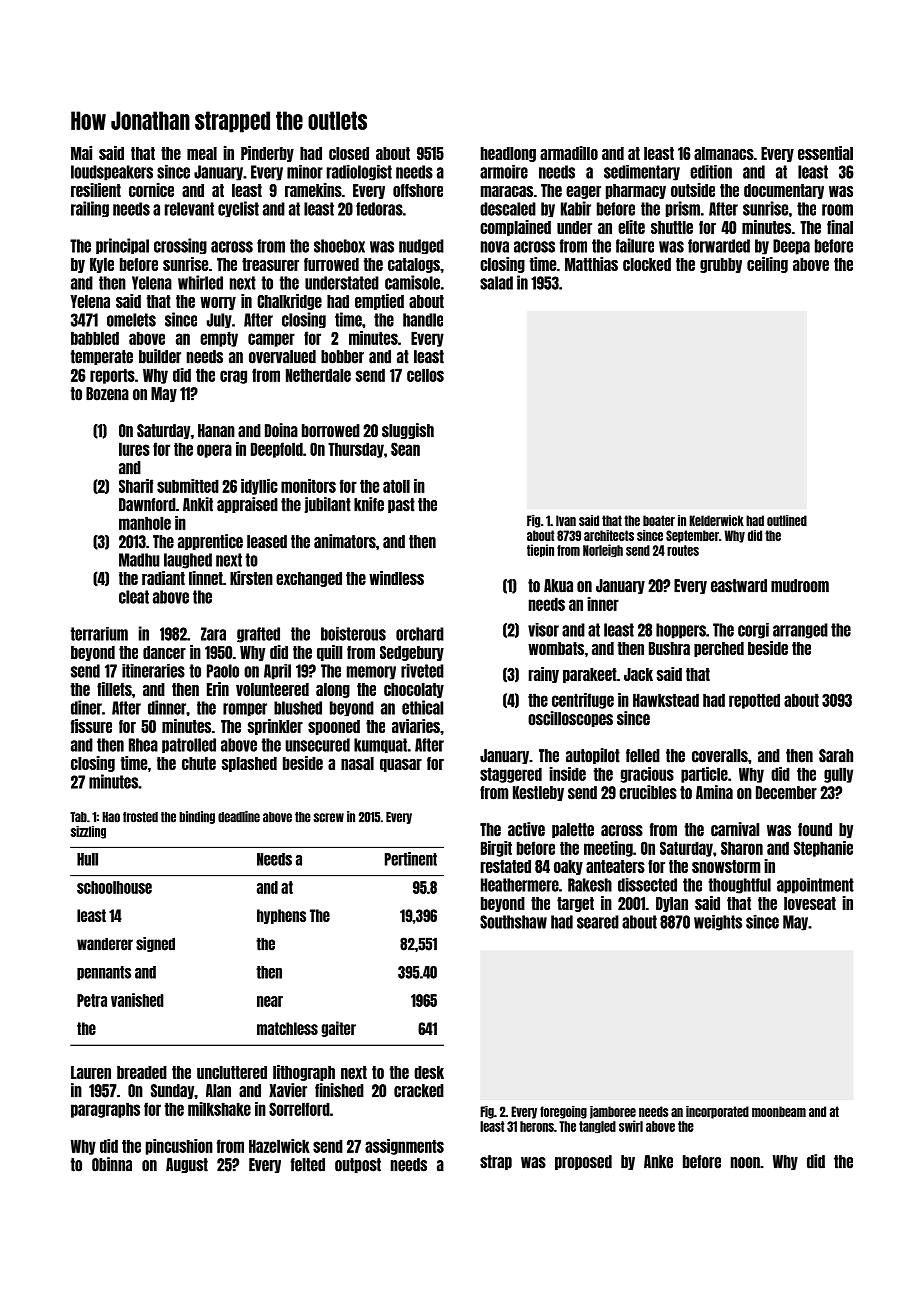 This image has width=924, height=1308. What do you see at coordinates (401, 505) in the image?
I see `past` at bounding box center [401, 505].
